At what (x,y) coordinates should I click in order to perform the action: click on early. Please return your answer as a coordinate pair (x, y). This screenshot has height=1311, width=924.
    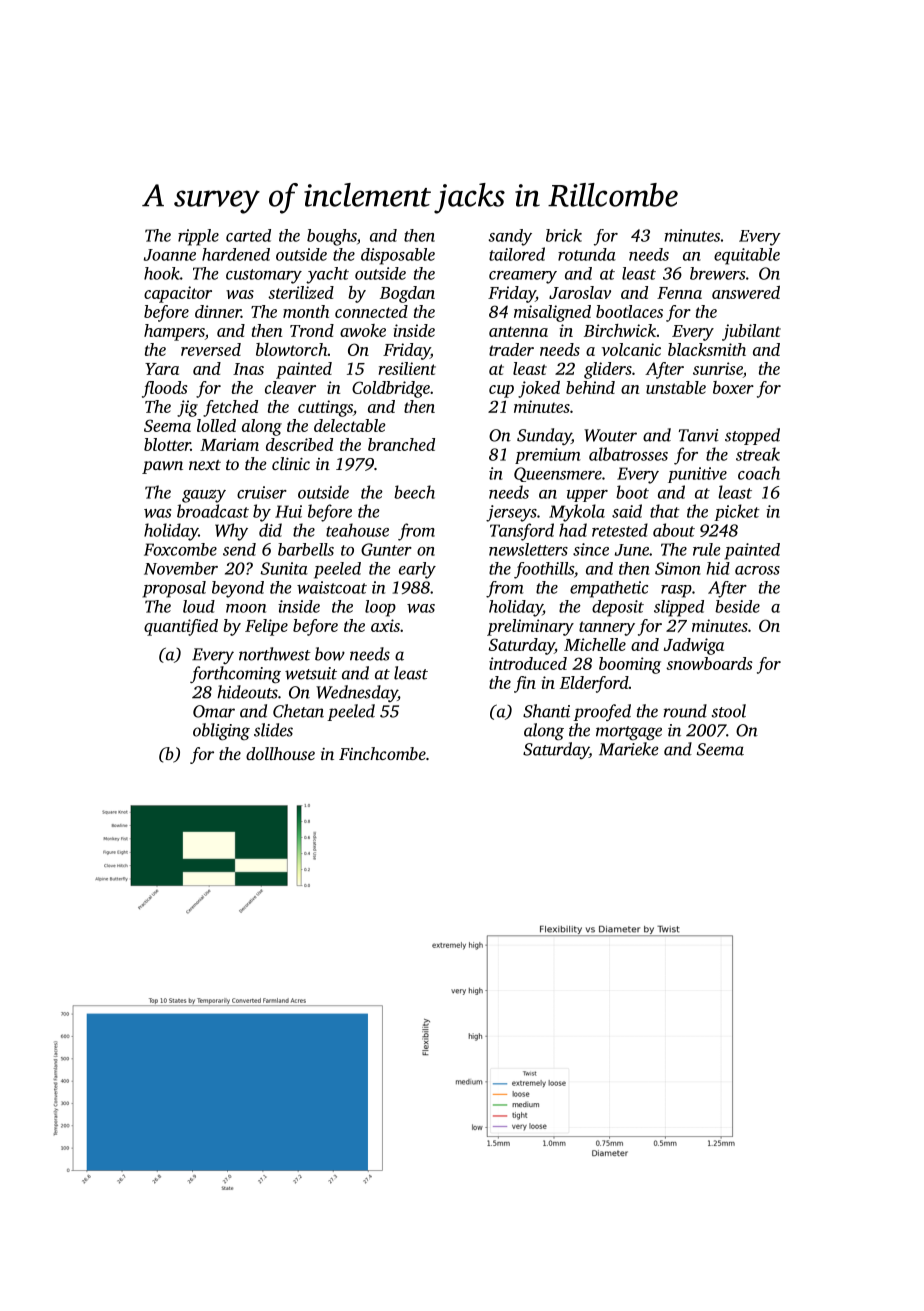
    Looking at the image, I should click on (417, 570).
